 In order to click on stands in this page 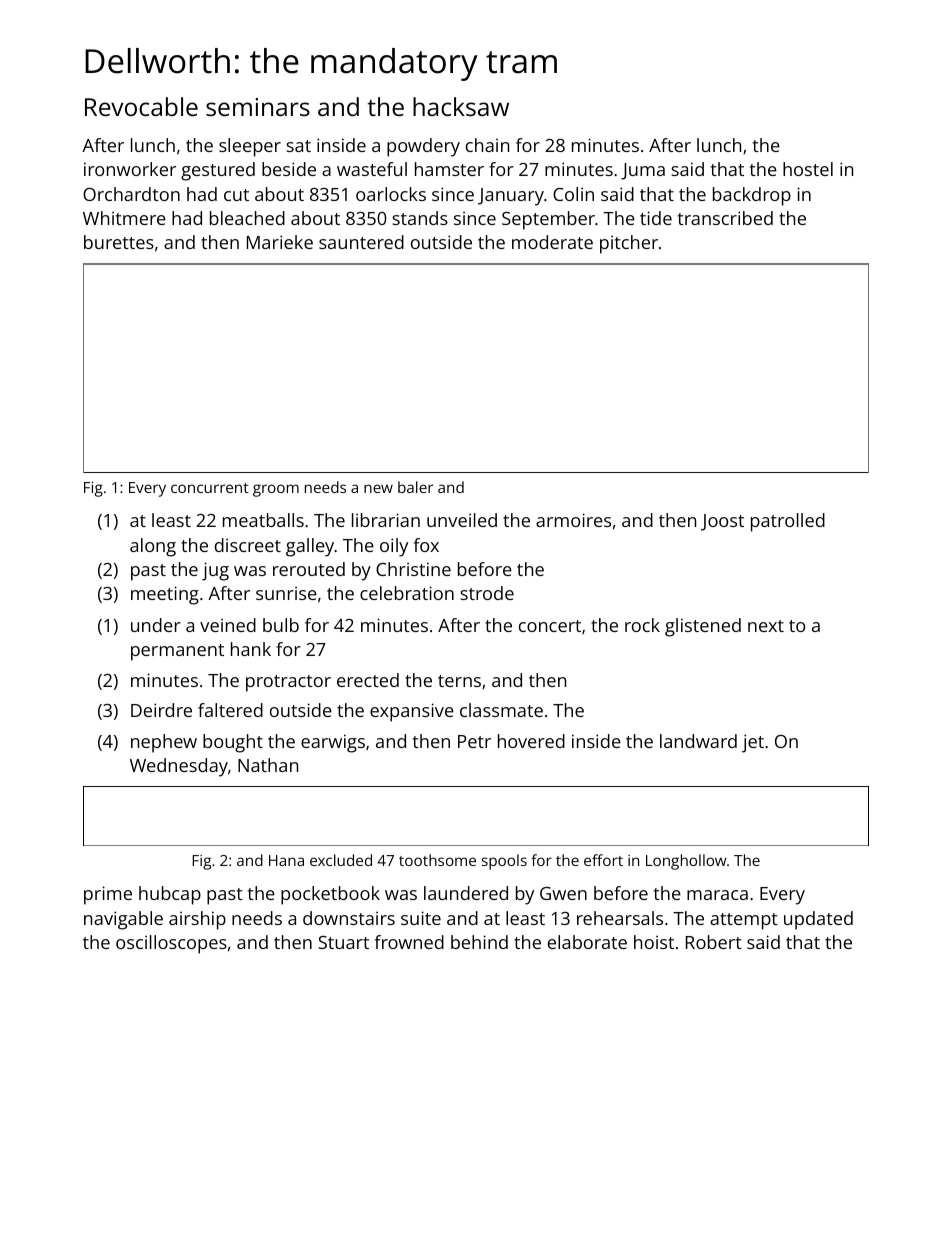, I will do `click(420, 218)`.
